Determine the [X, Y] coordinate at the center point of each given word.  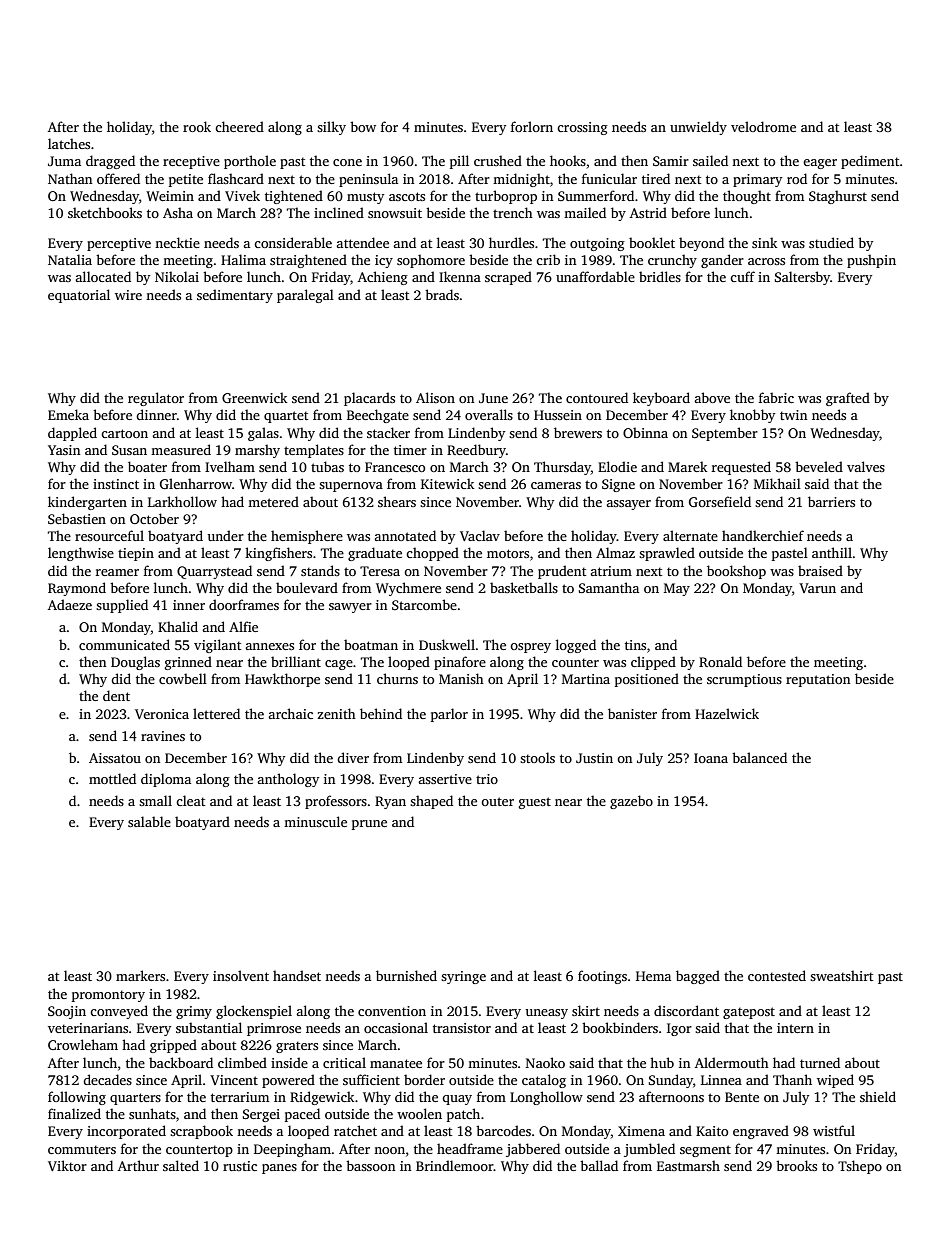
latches [69, 143]
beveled [819, 466]
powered [288, 1081]
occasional [396, 1027]
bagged [698, 977]
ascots [407, 196]
